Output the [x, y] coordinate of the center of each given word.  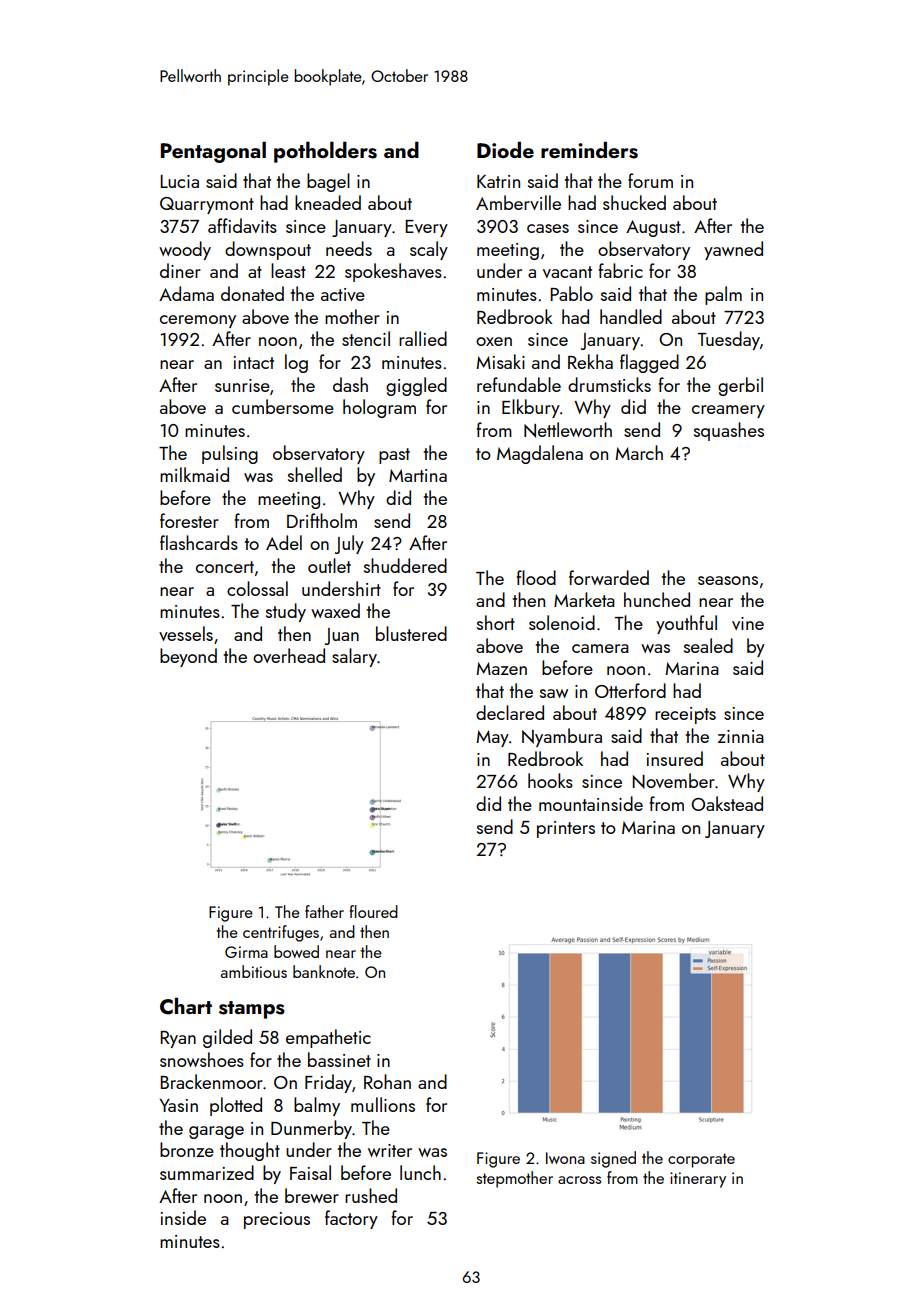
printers [566, 829]
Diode [505, 150]
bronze [187, 1149]
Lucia [179, 181]
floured [373, 911]
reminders [589, 150]
